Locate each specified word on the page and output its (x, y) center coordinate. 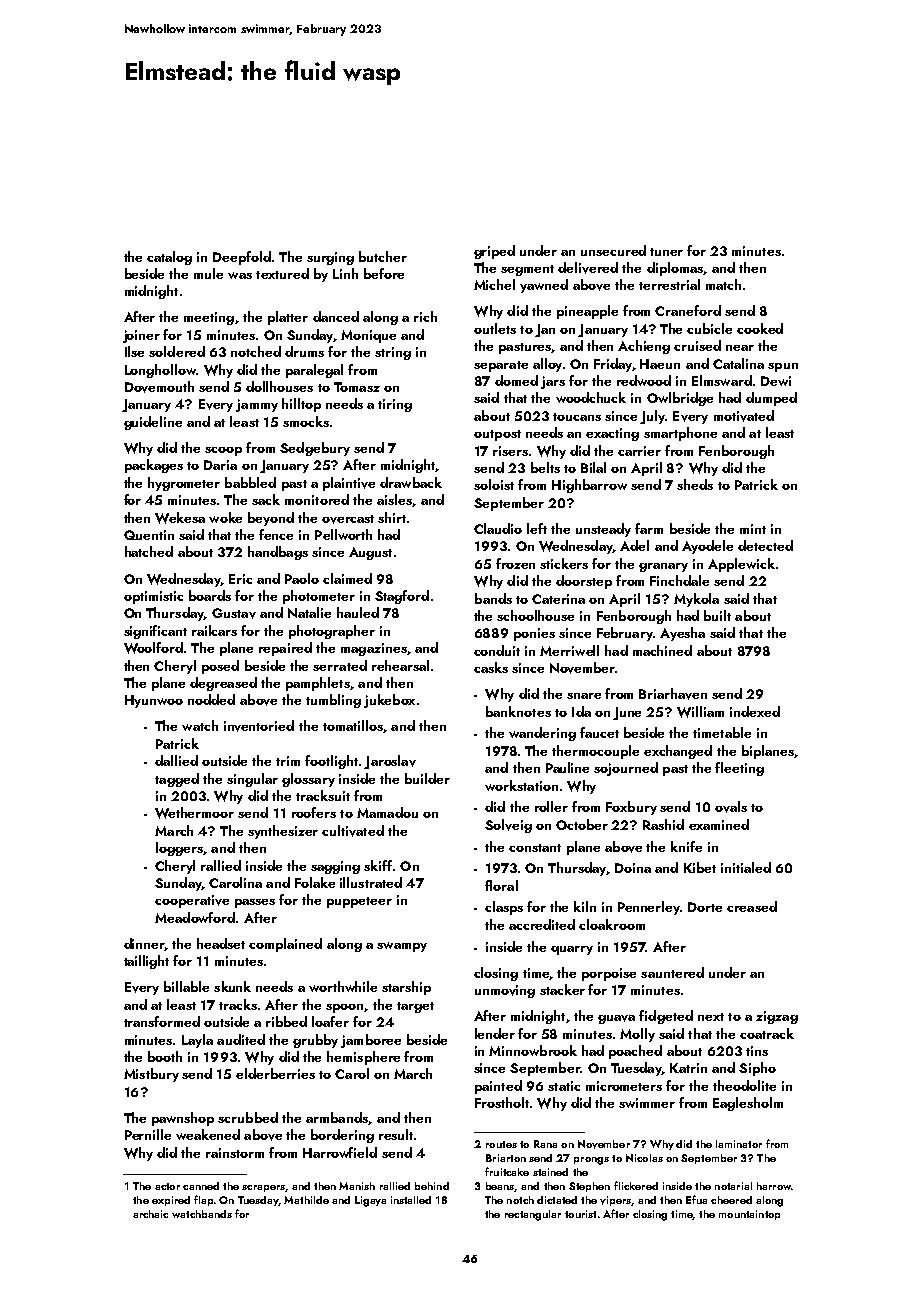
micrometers (624, 1086)
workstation (521, 785)
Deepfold (242, 258)
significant (155, 632)
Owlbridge (680, 399)
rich (425, 316)
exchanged (678, 752)
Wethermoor (194, 813)
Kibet (700, 867)
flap (203, 1200)
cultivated (353, 831)
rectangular (533, 1215)
